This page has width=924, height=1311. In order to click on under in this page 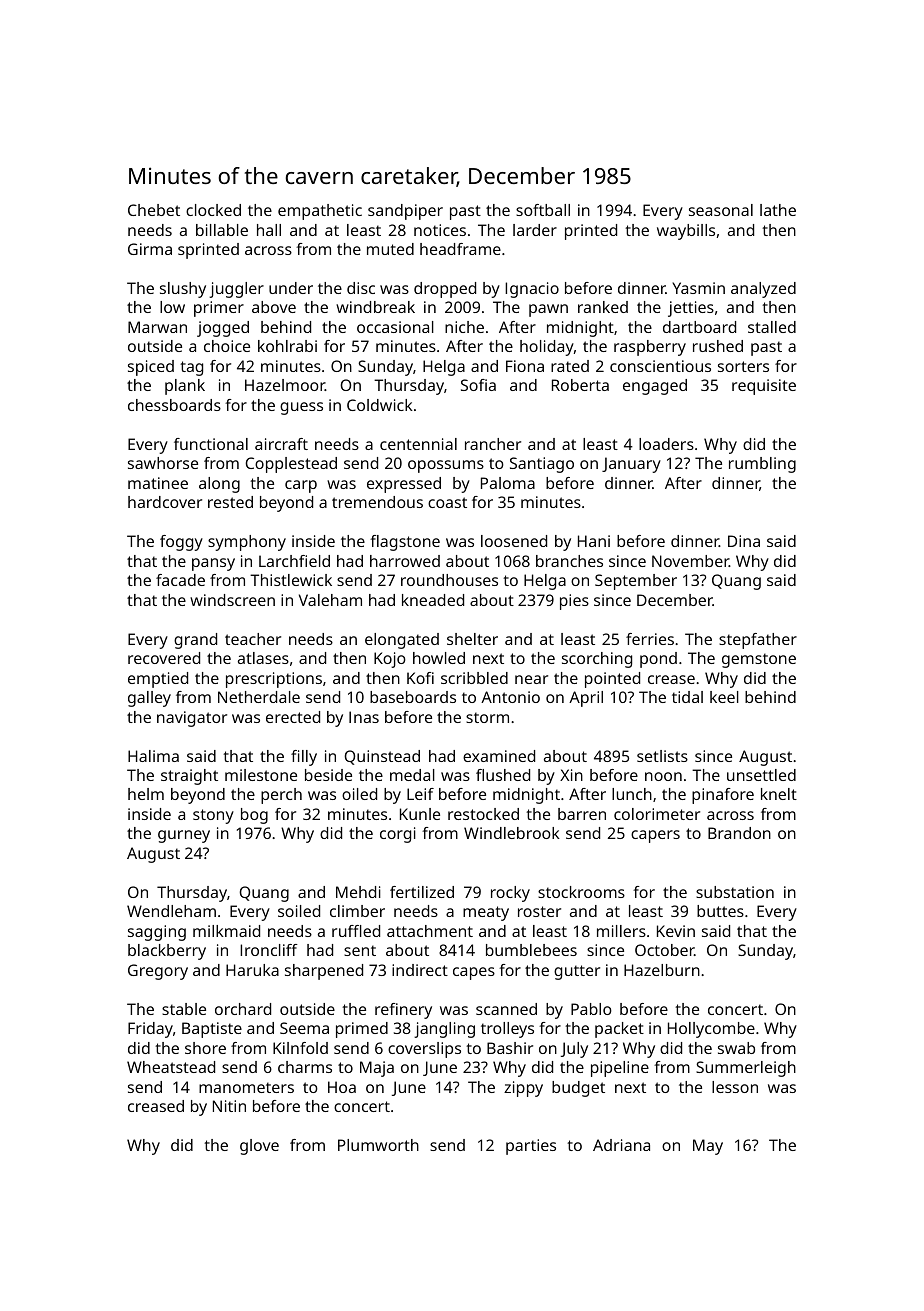, I will do `click(291, 288)`.
